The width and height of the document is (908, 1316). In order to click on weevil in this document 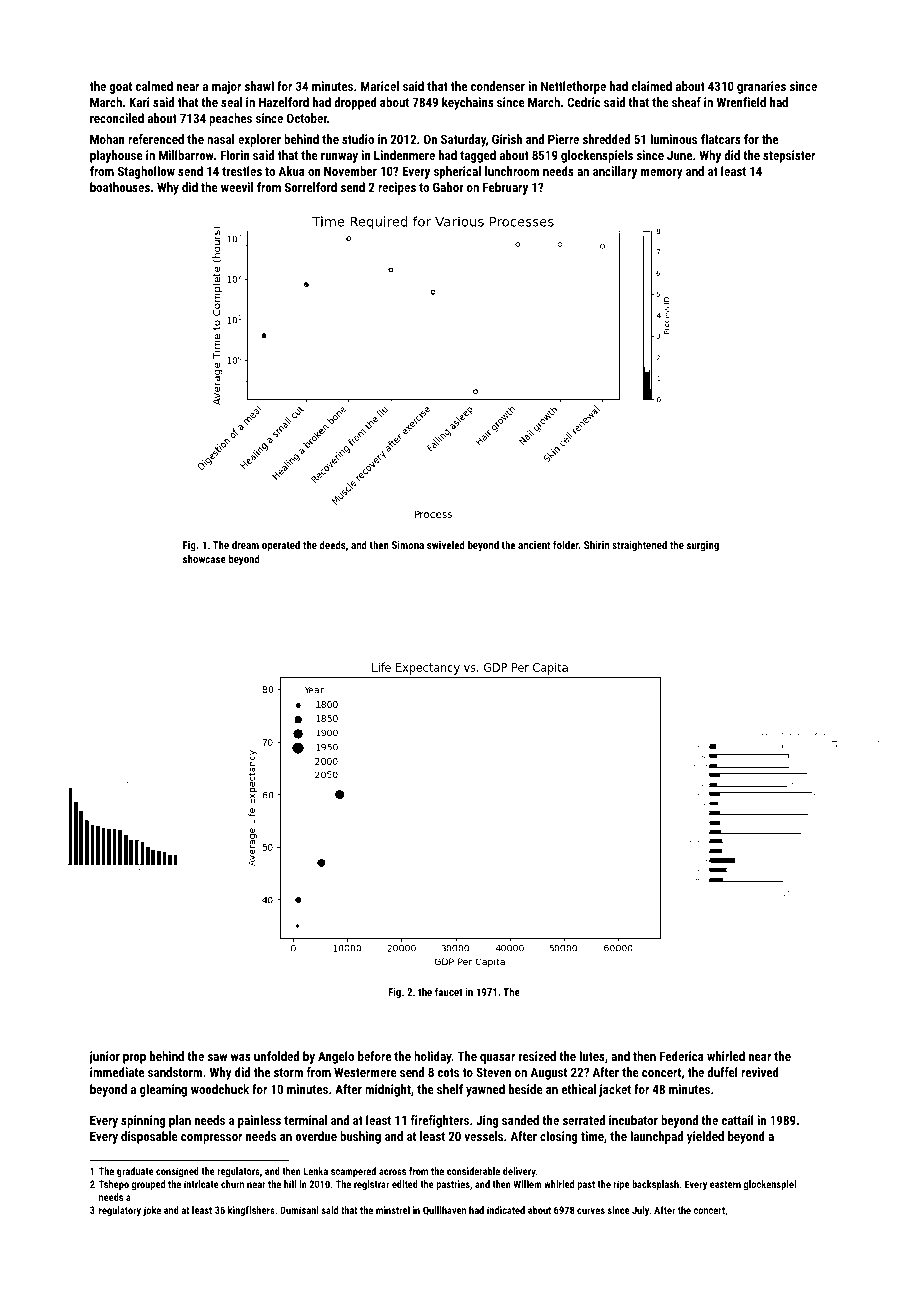, I will do `click(237, 187)`.
